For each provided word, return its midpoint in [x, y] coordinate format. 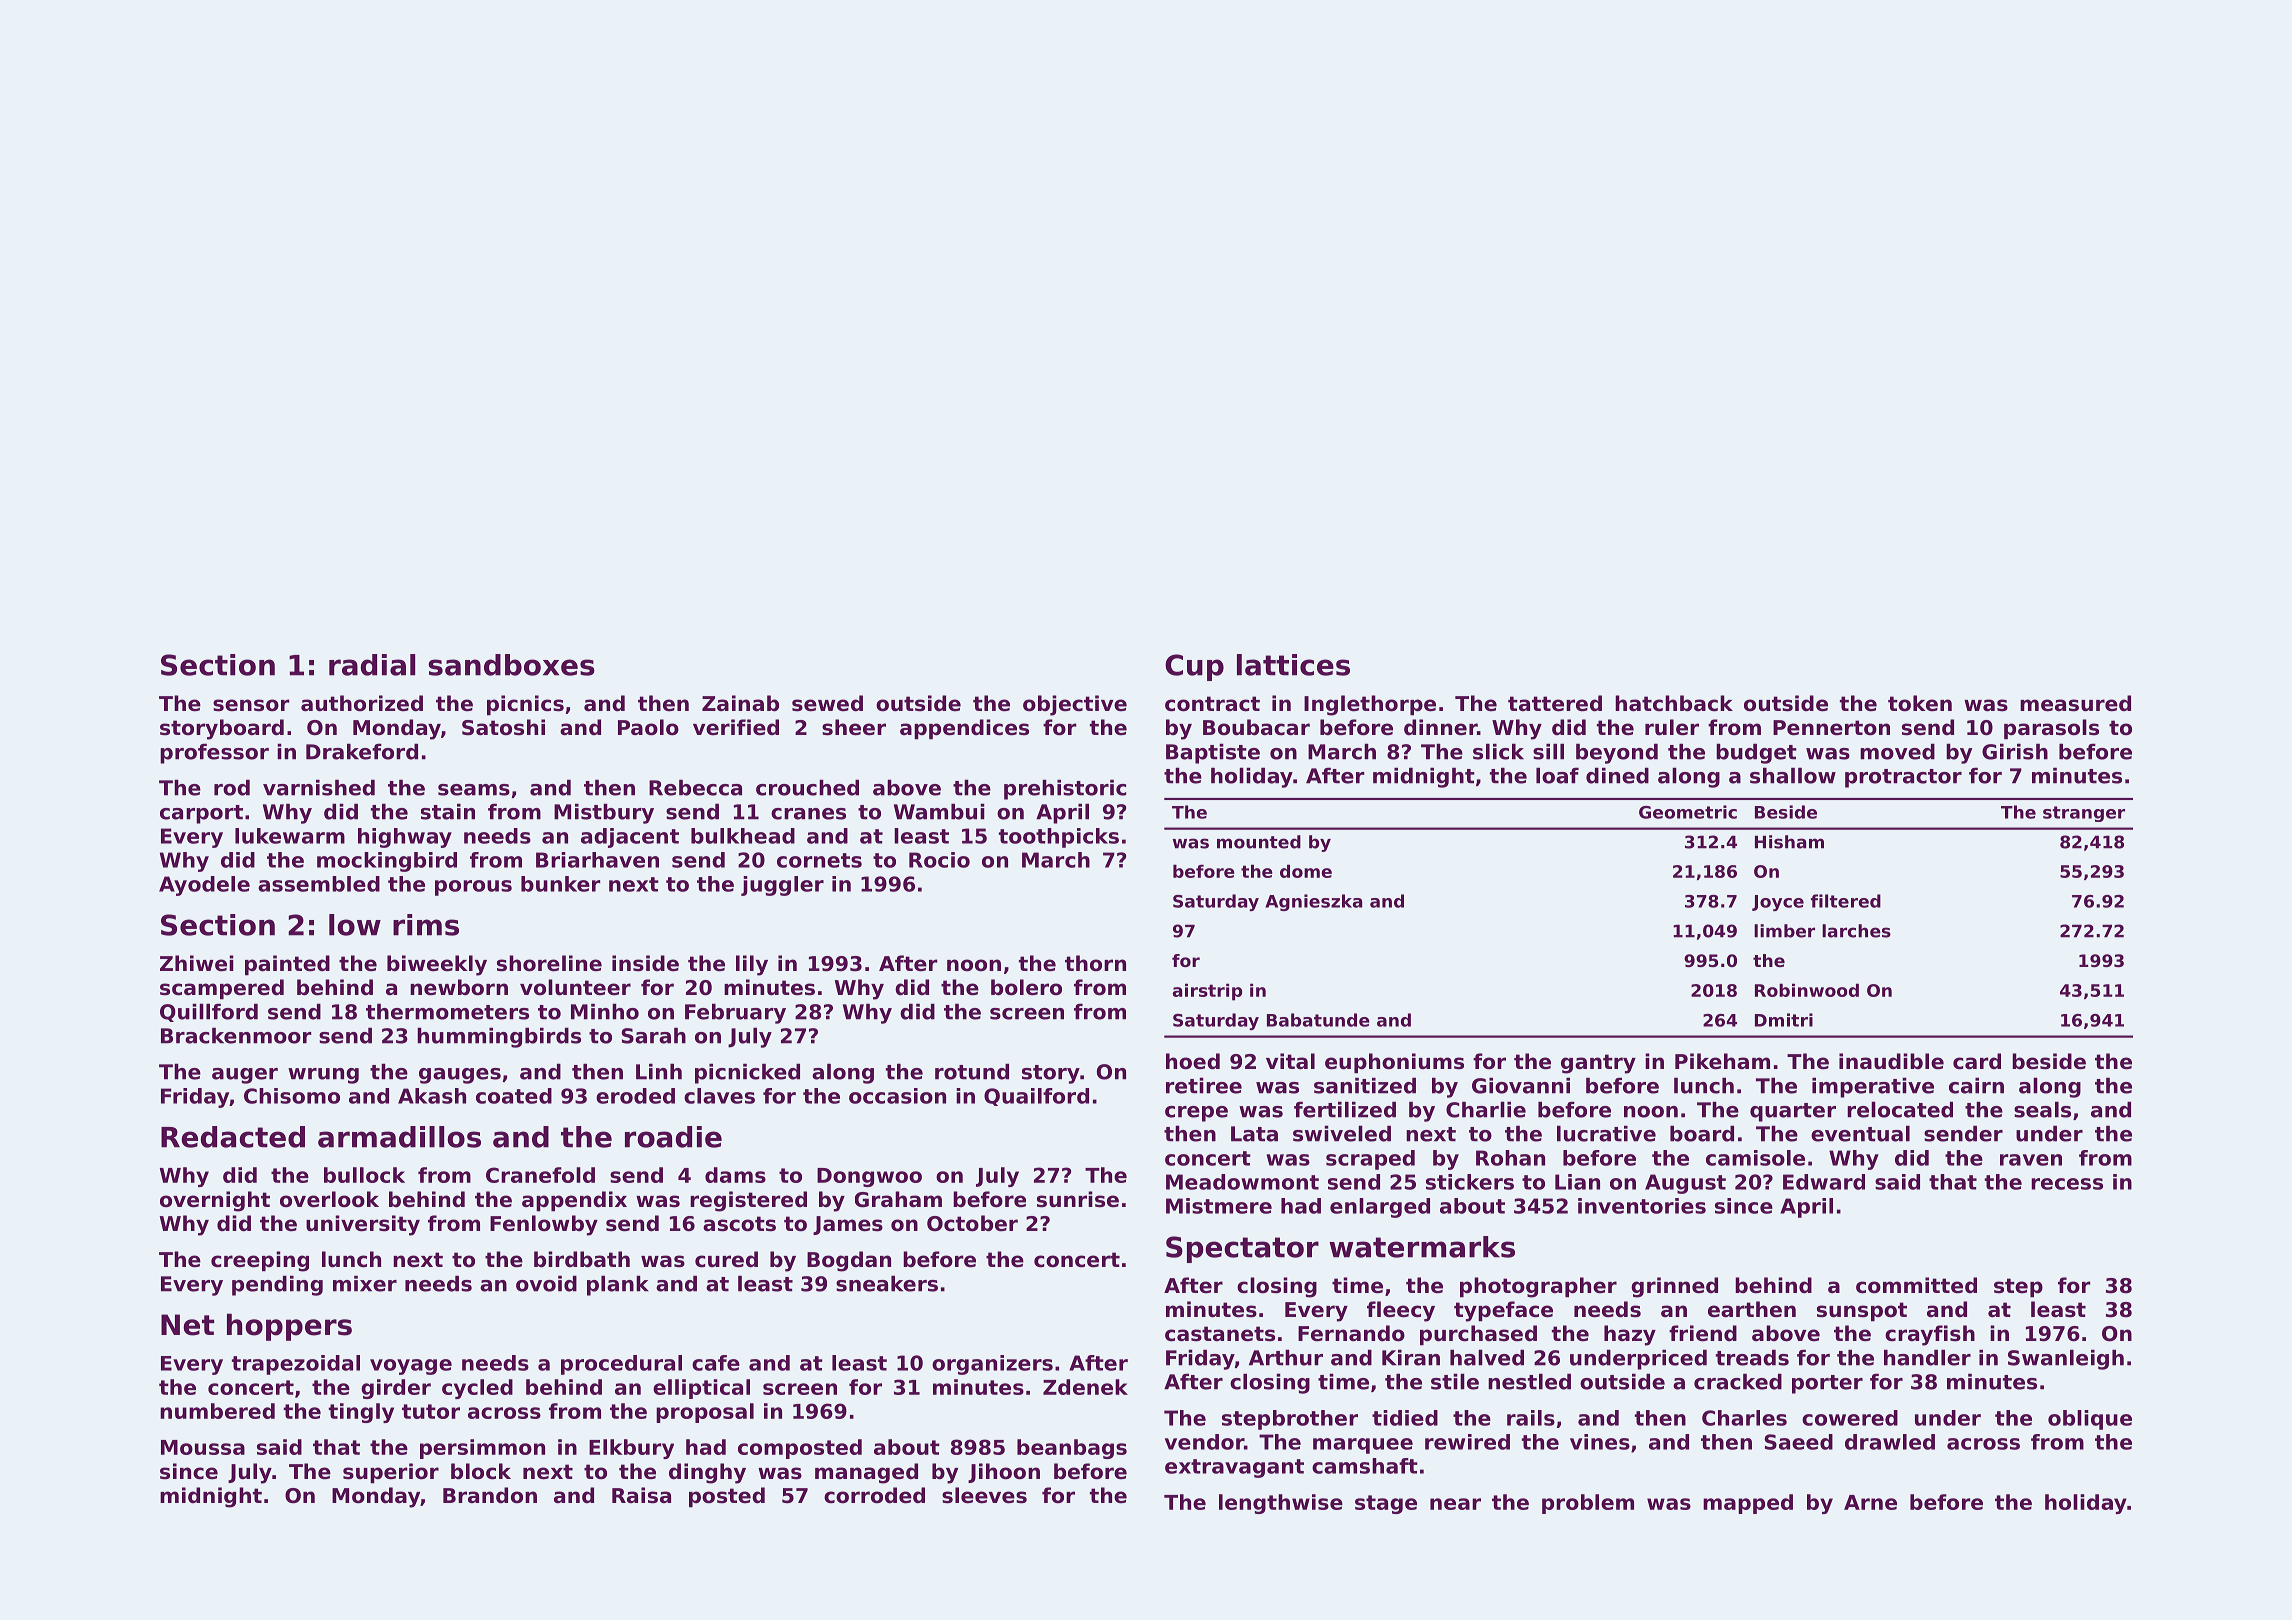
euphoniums [1394, 1063]
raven [2031, 1160]
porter [1827, 1384]
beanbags [1072, 1449]
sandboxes [511, 665]
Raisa [641, 1495]
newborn [459, 987]
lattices [1293, 665]
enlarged [1380, 1208]
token [1920, 703]
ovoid [546, 1283]
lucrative [1606, 1133]
